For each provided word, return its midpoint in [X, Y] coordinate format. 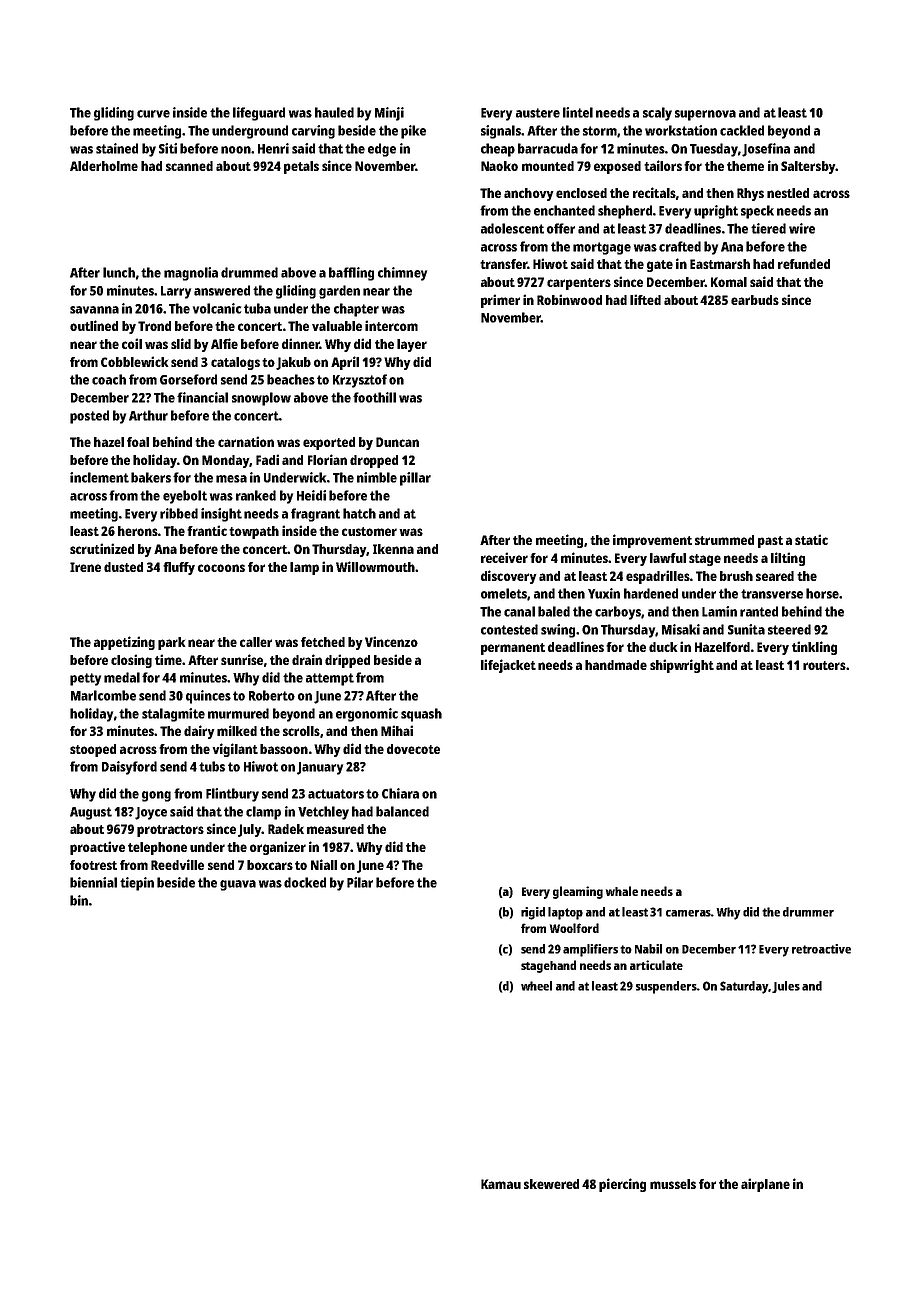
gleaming [578, 892]
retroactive [821, 949]
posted [89, 417]
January [320, 768]
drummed [249, 272]
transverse [772, 594]
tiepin [137, 884]
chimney [402, 274]
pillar [415, 479]
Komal [729, 282]
